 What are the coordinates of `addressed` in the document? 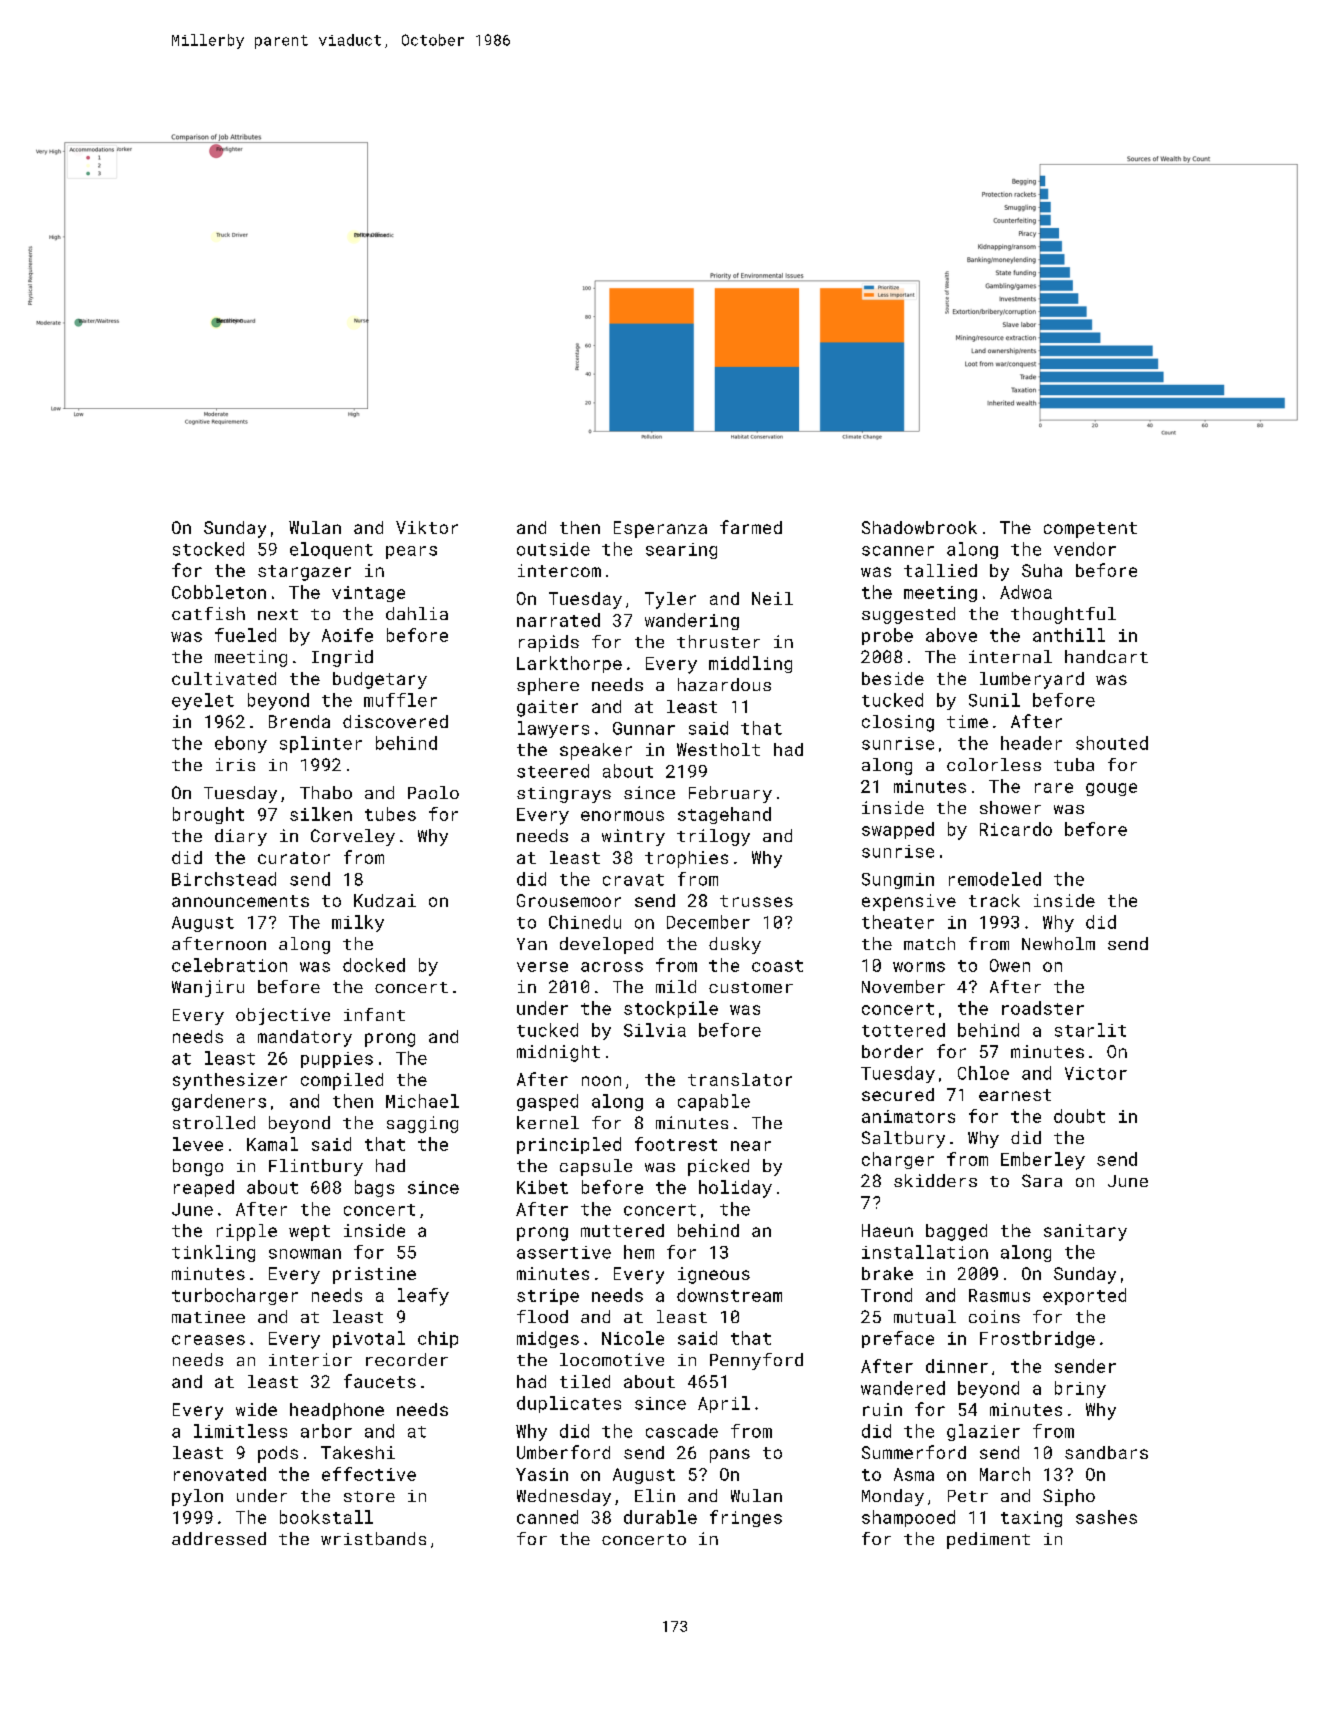 It's located at (219, 1538).
